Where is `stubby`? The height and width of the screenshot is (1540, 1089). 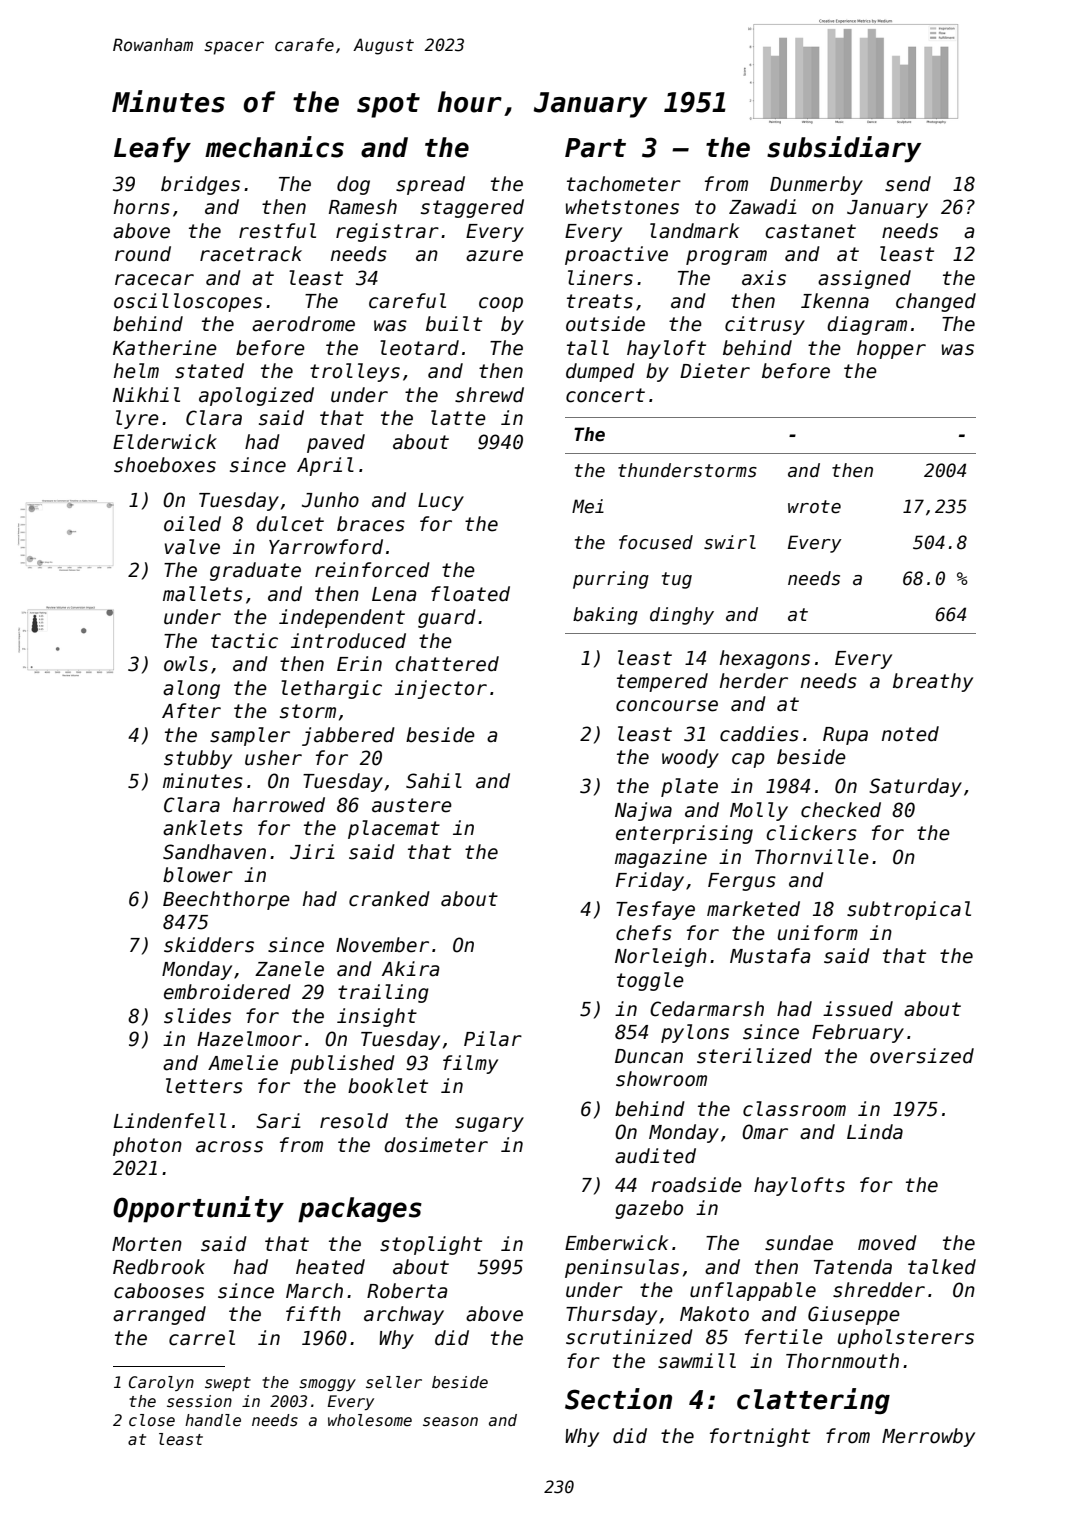 stubby is located at coordinates (198, 759).
